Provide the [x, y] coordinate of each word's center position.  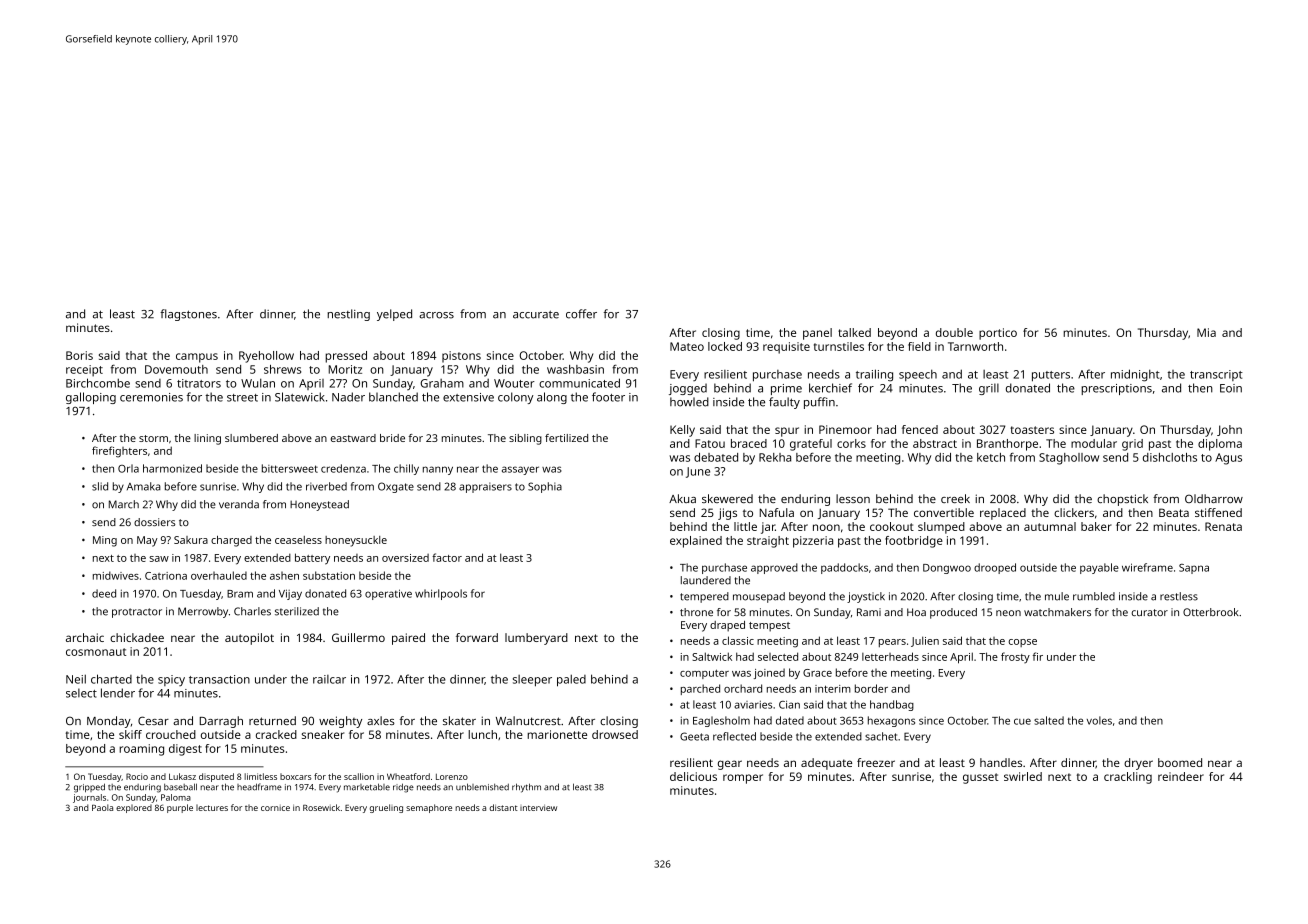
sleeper [532, 681]
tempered [704, 597]
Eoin [1231, 388]
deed [104, 593]
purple [180, 808]
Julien [925, 641]
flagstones [188, 315]
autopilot [249, 639]
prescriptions [1116, 389]
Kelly [682, 431]
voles [1099, 720]
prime [786, 389]
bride [392, 438]
